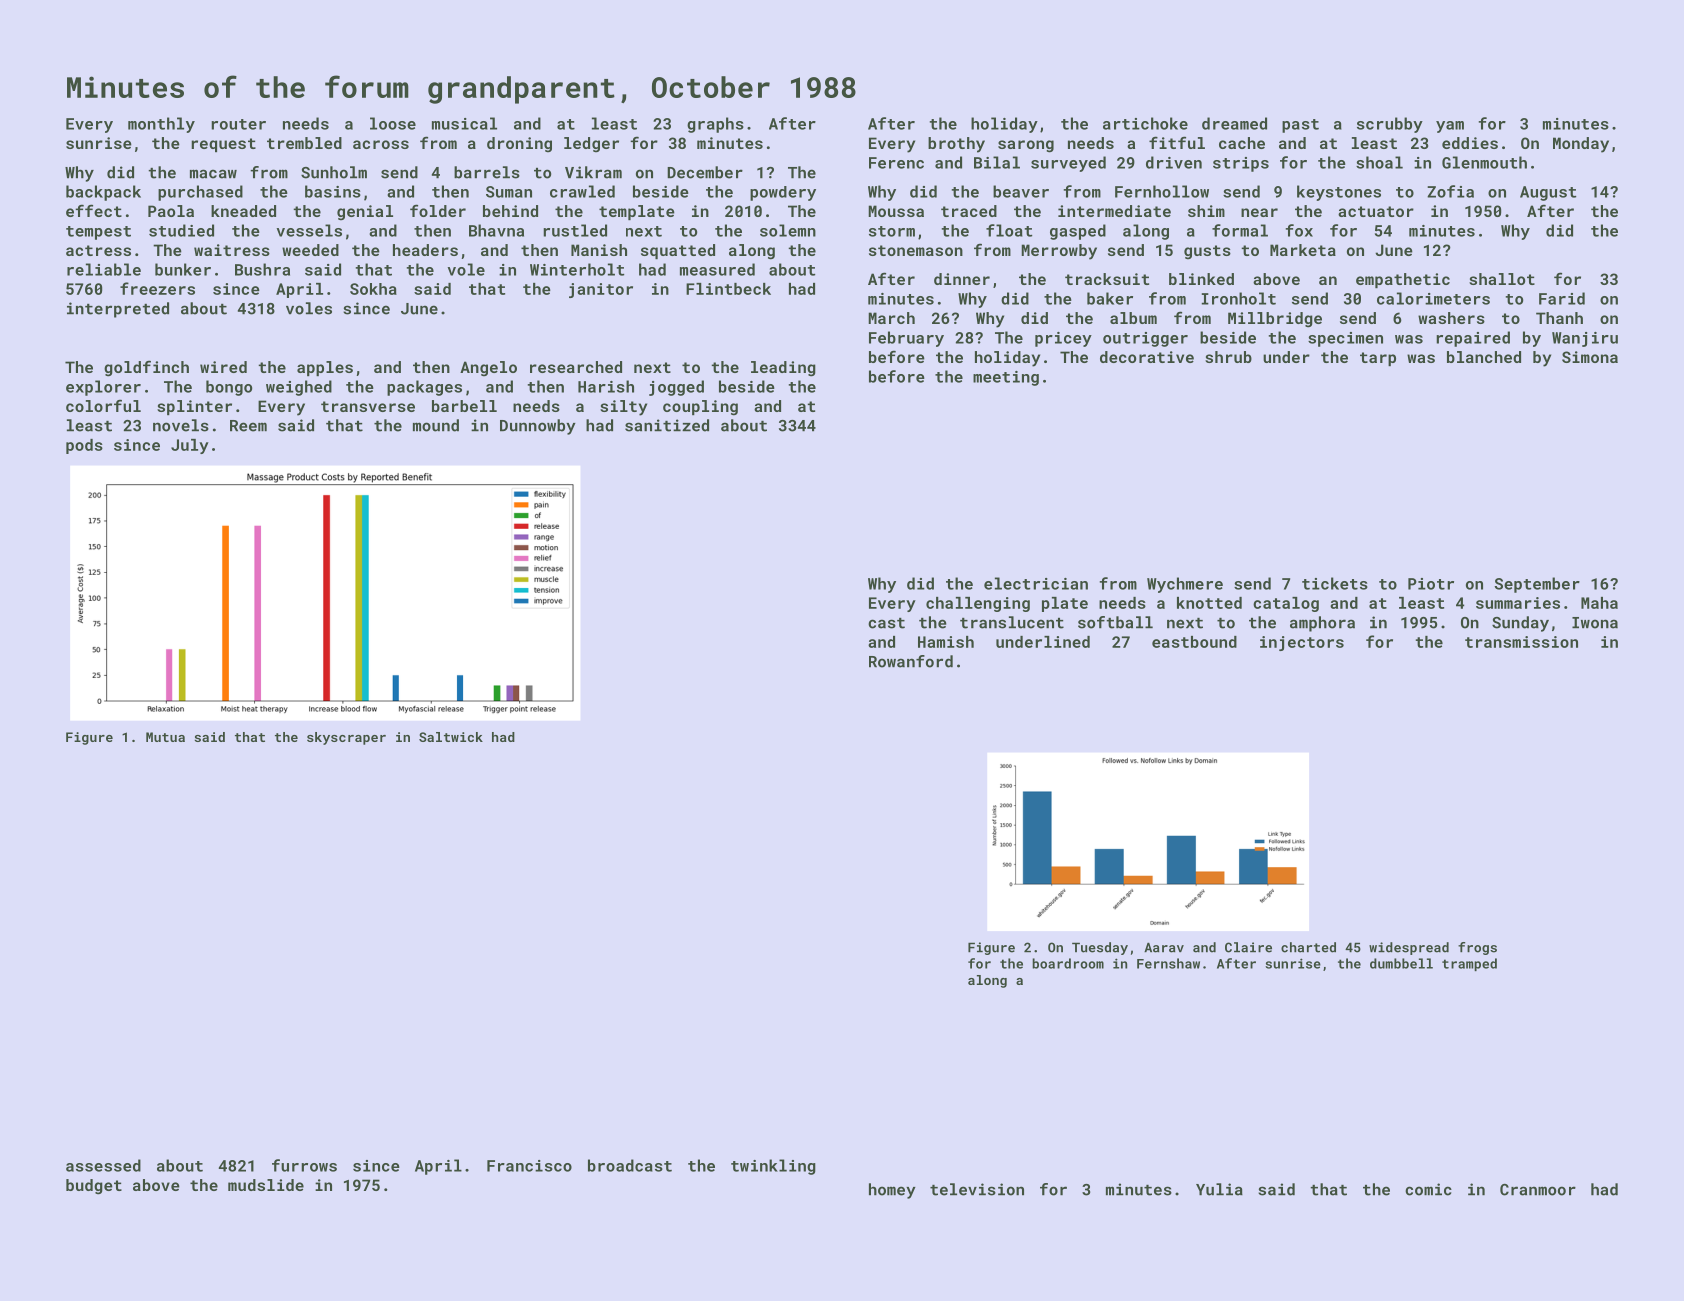 The width and height of the document is (1684, 1301). What do you see at coordinates (451, 737) in the document?
I see `Saltwick` at bounding box center [451, 737].
